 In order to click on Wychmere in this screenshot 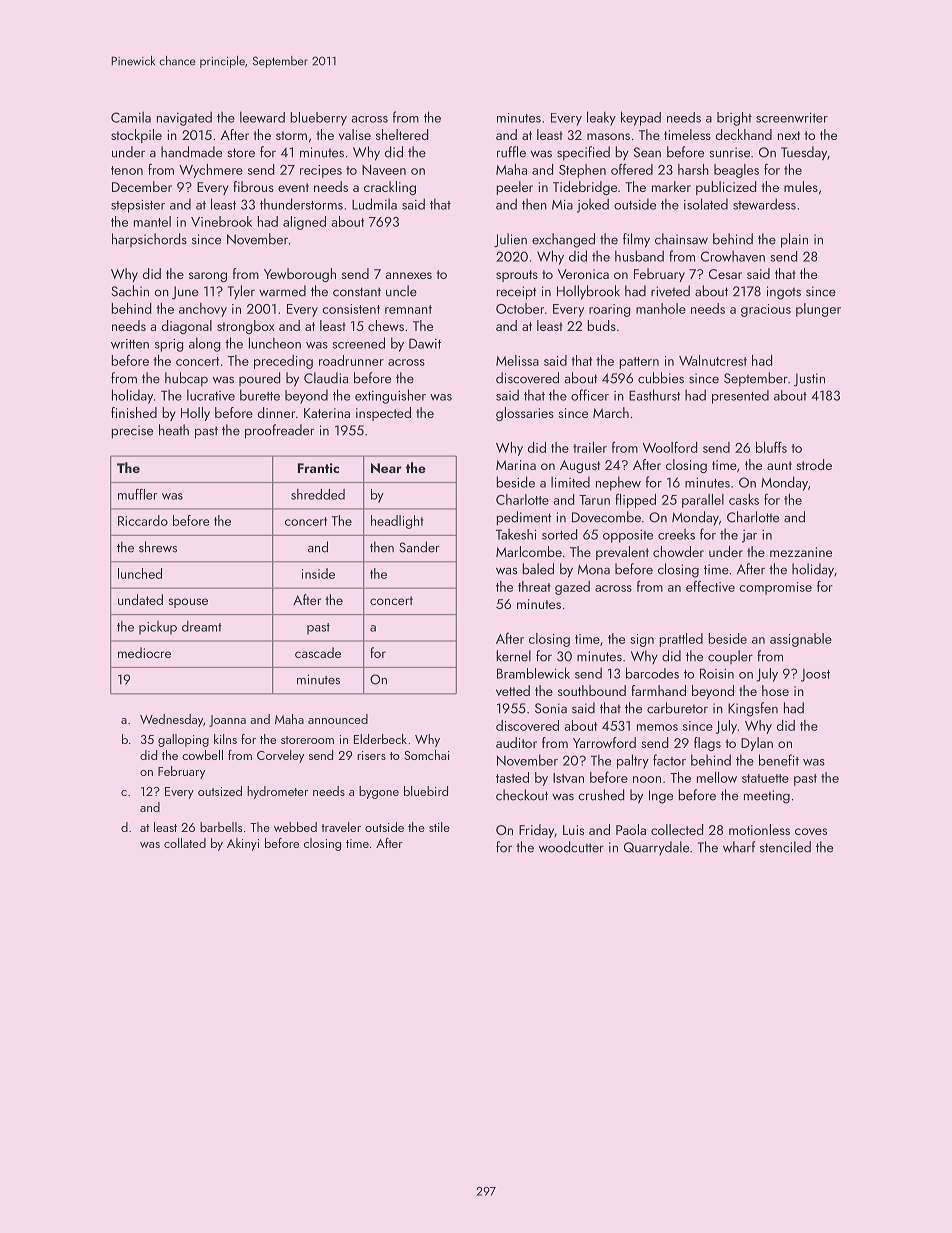, I will do `click(211, 171)`.
